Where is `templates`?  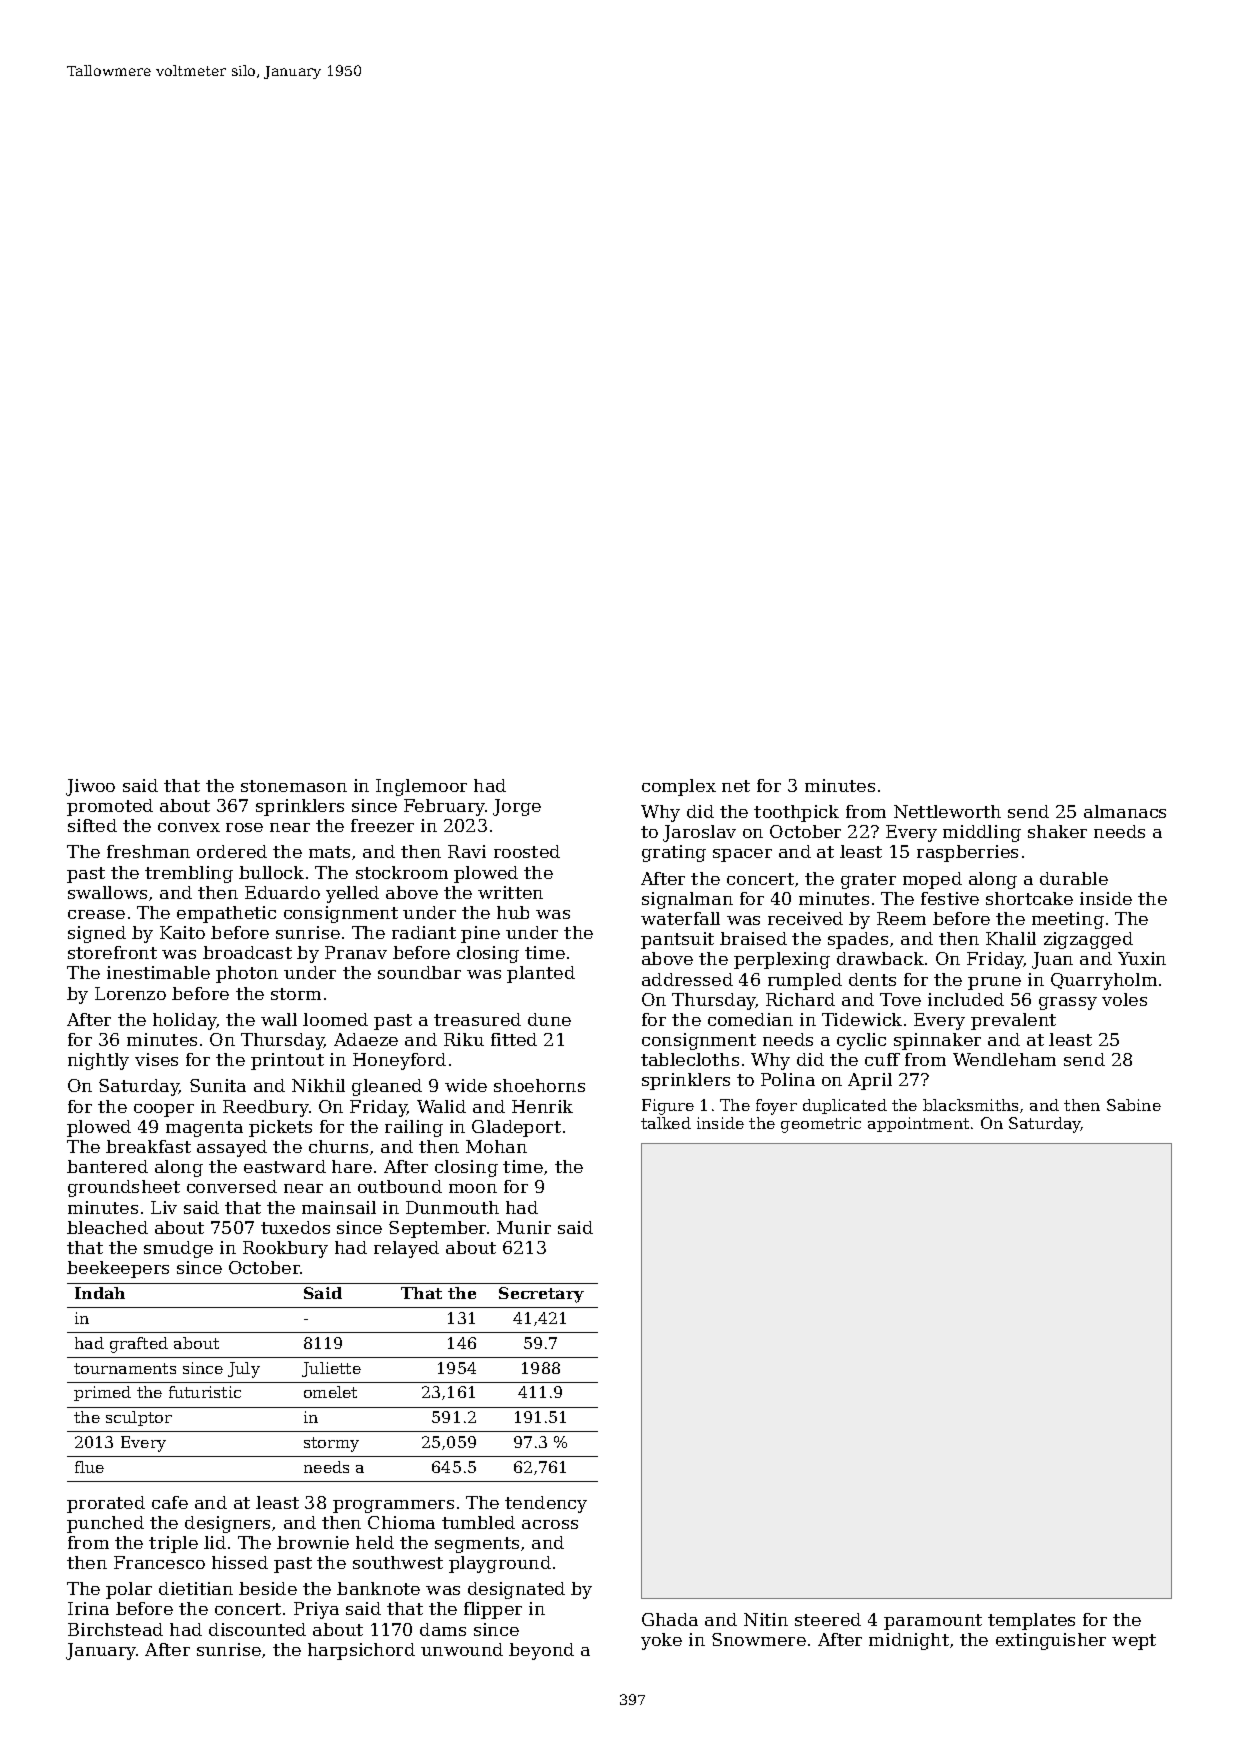
templates is located at coordinates (1031, 1621).
